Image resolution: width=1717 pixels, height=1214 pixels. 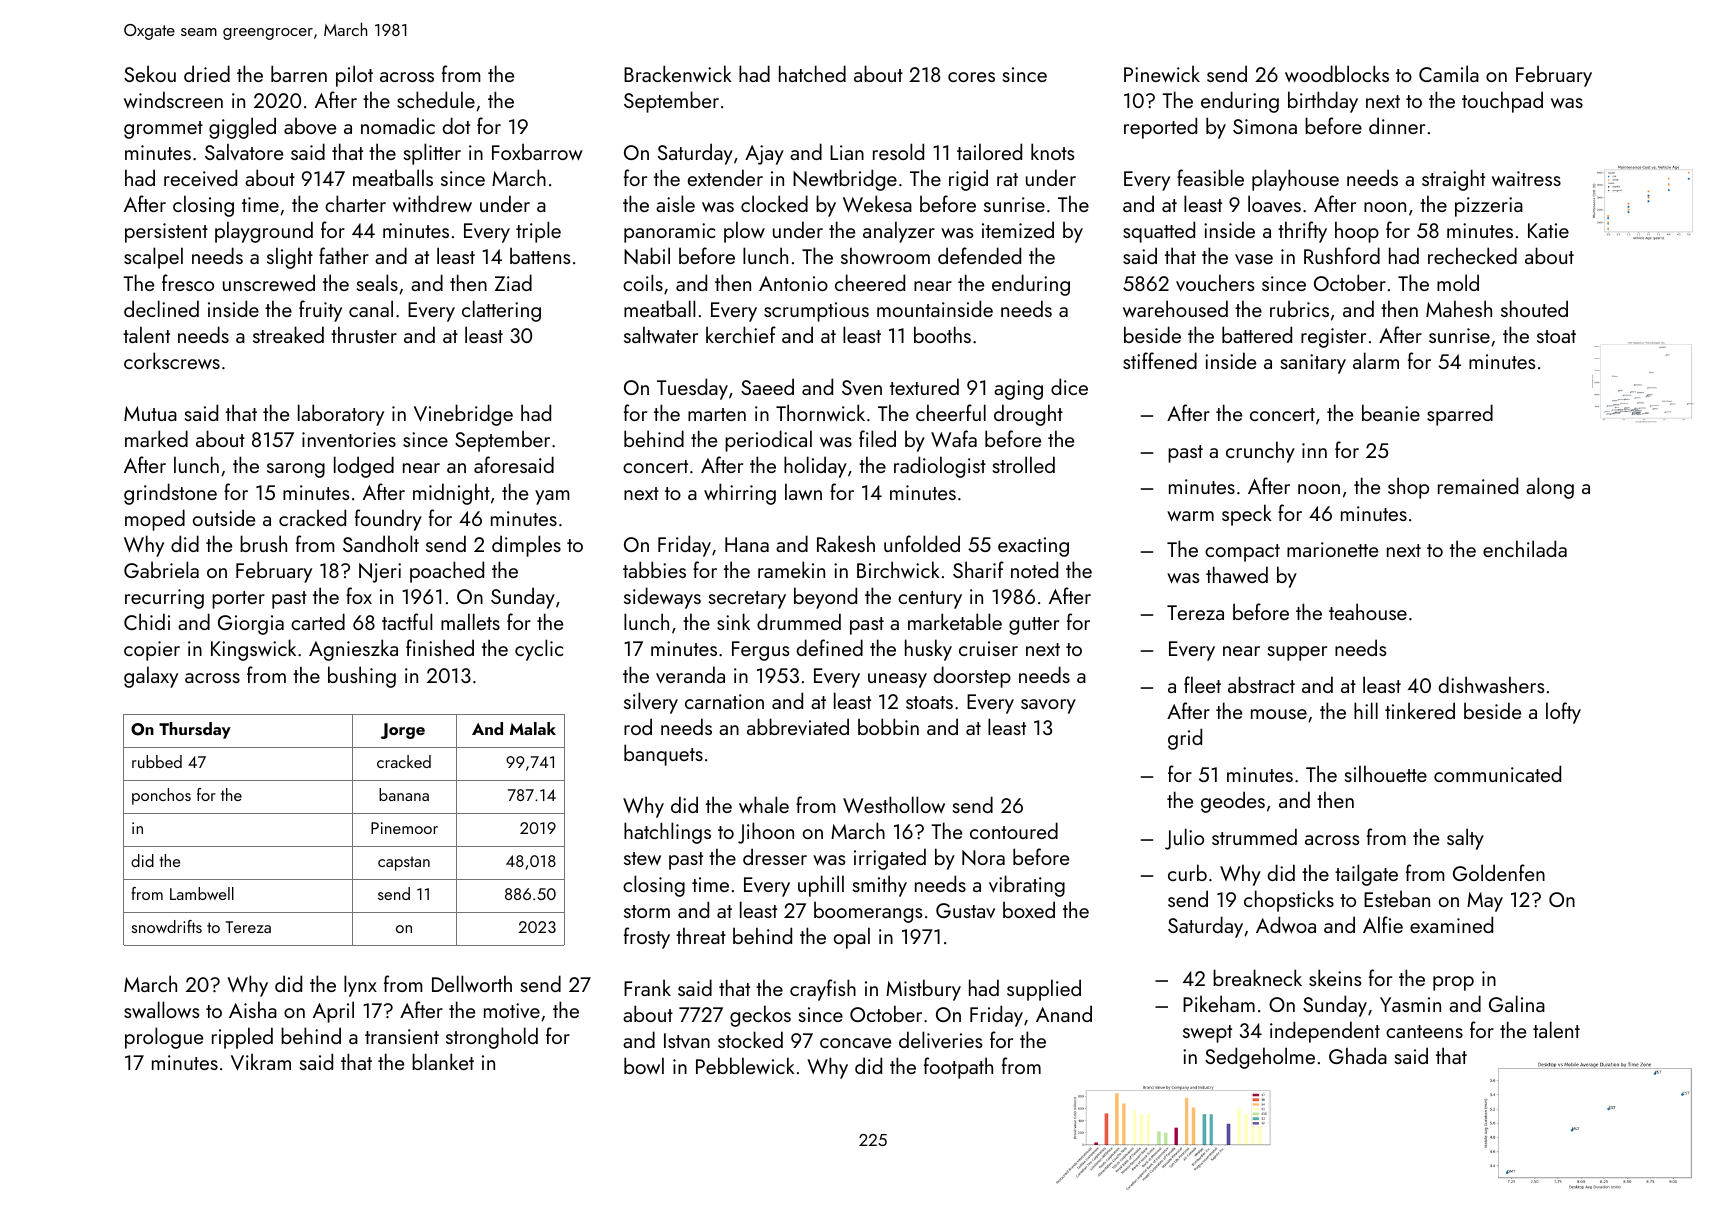 I want to click on hatched, so click(x=812, y=73).
